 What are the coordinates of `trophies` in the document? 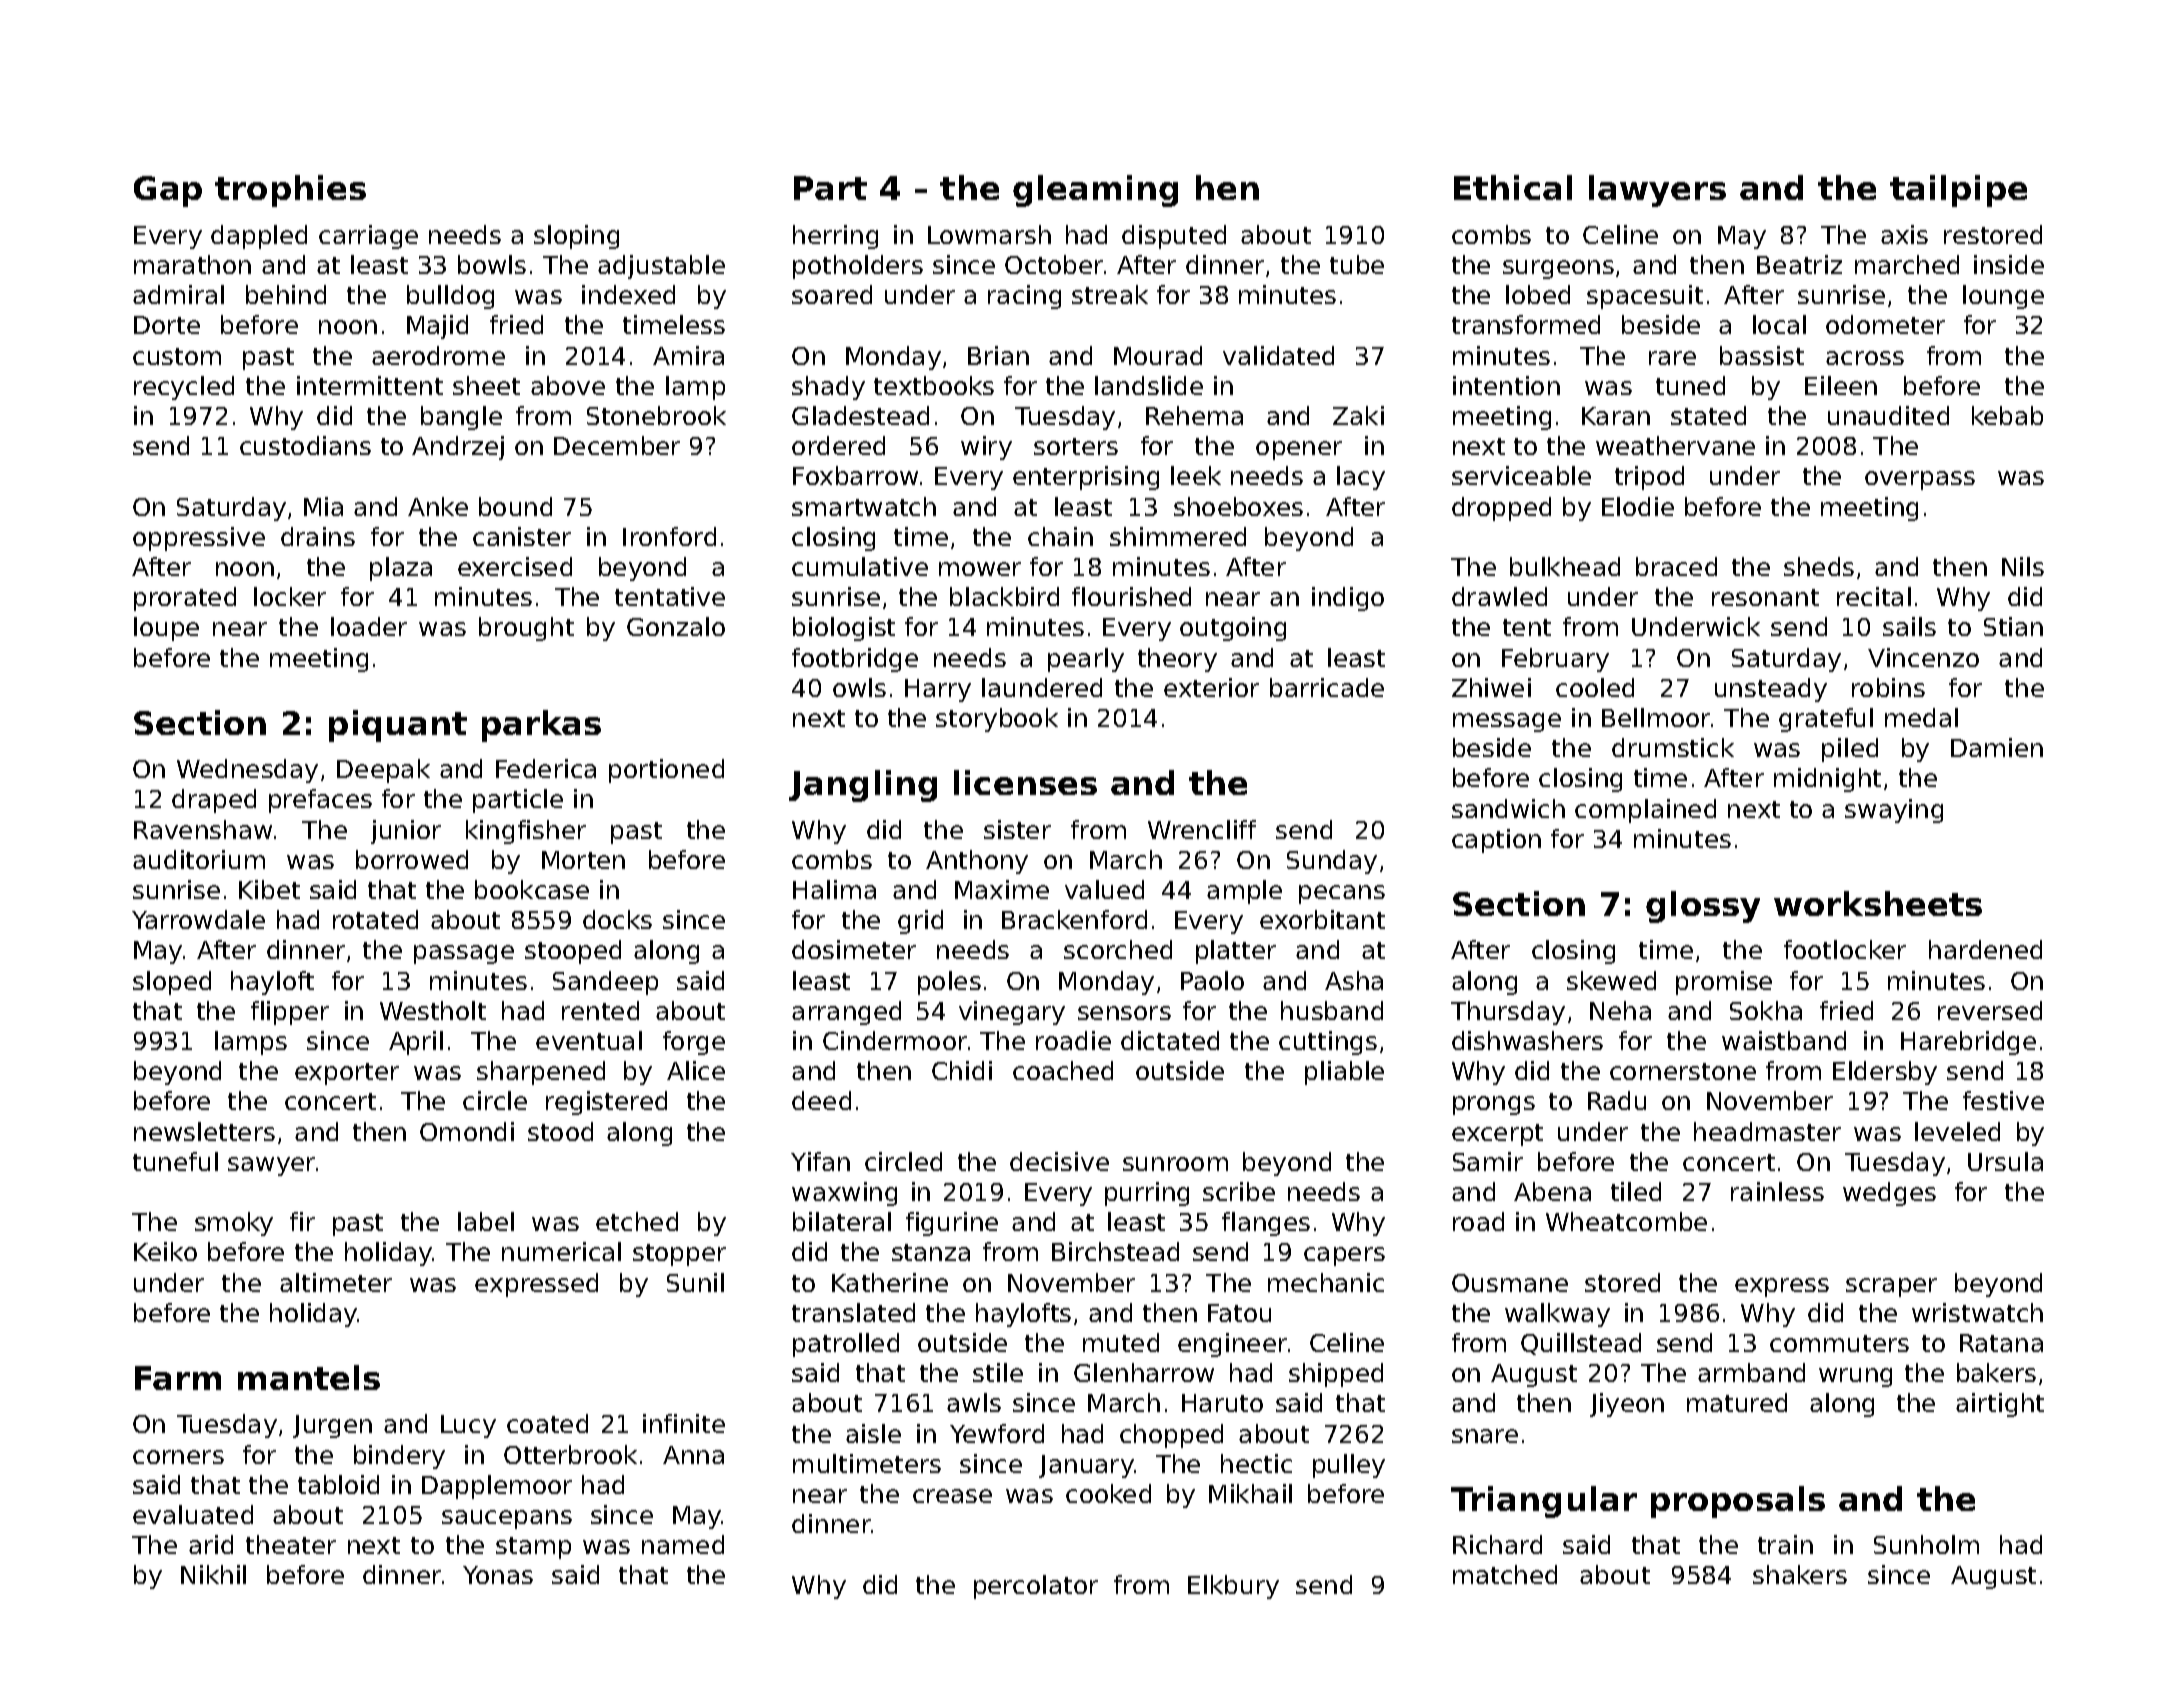 It's located at (290, 191).
